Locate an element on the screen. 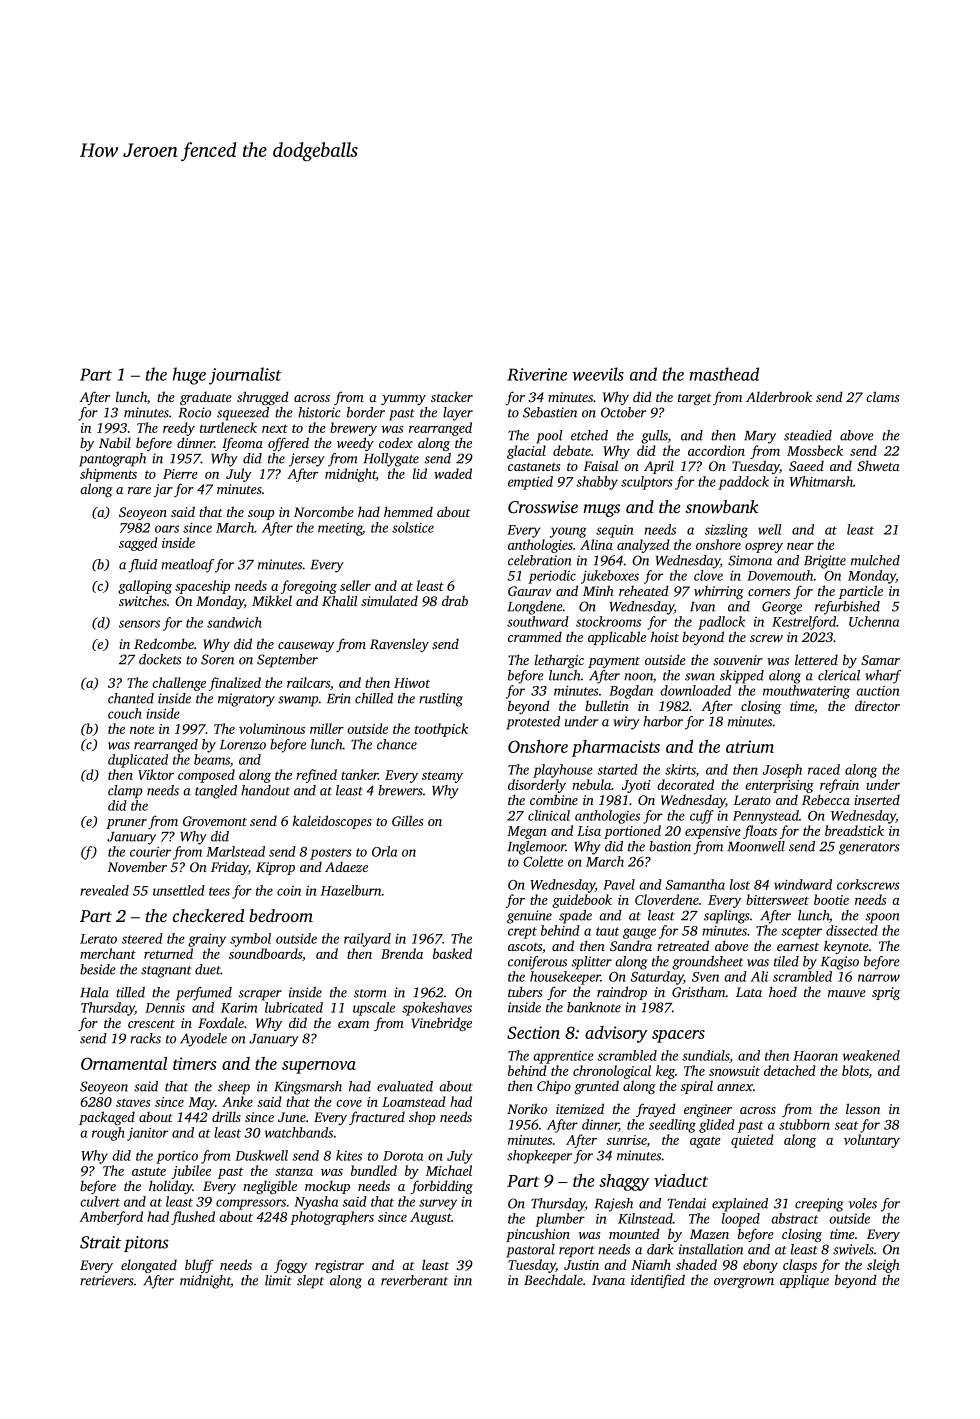 This screenshot has width=980, height=1419. overgrown is located at coordinates (744, 1283).
